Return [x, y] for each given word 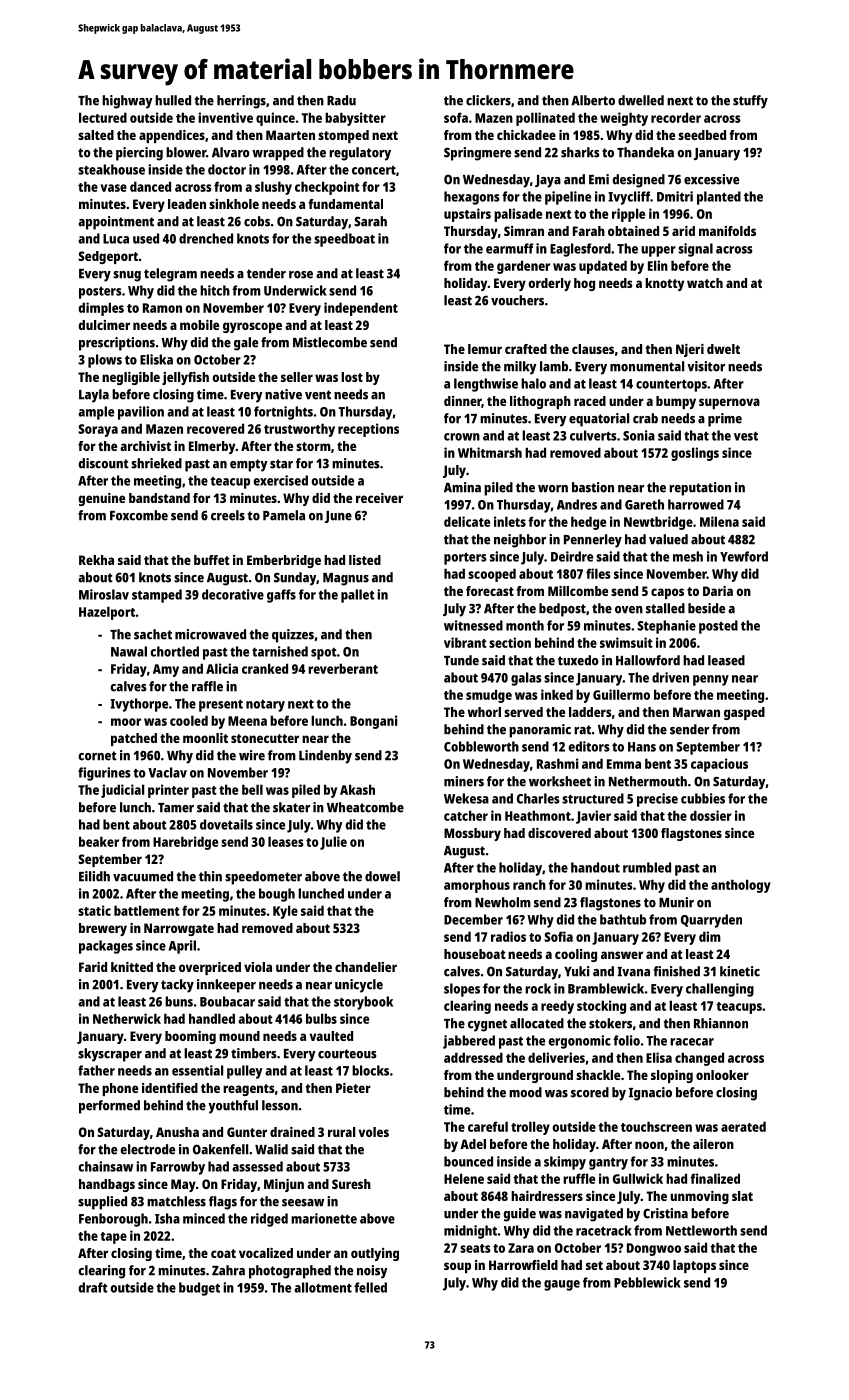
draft [93, 1287]
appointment [116, 223]
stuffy [750, 102]
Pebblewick [647, 1282]
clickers [488, 100]
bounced [468, 1161]
